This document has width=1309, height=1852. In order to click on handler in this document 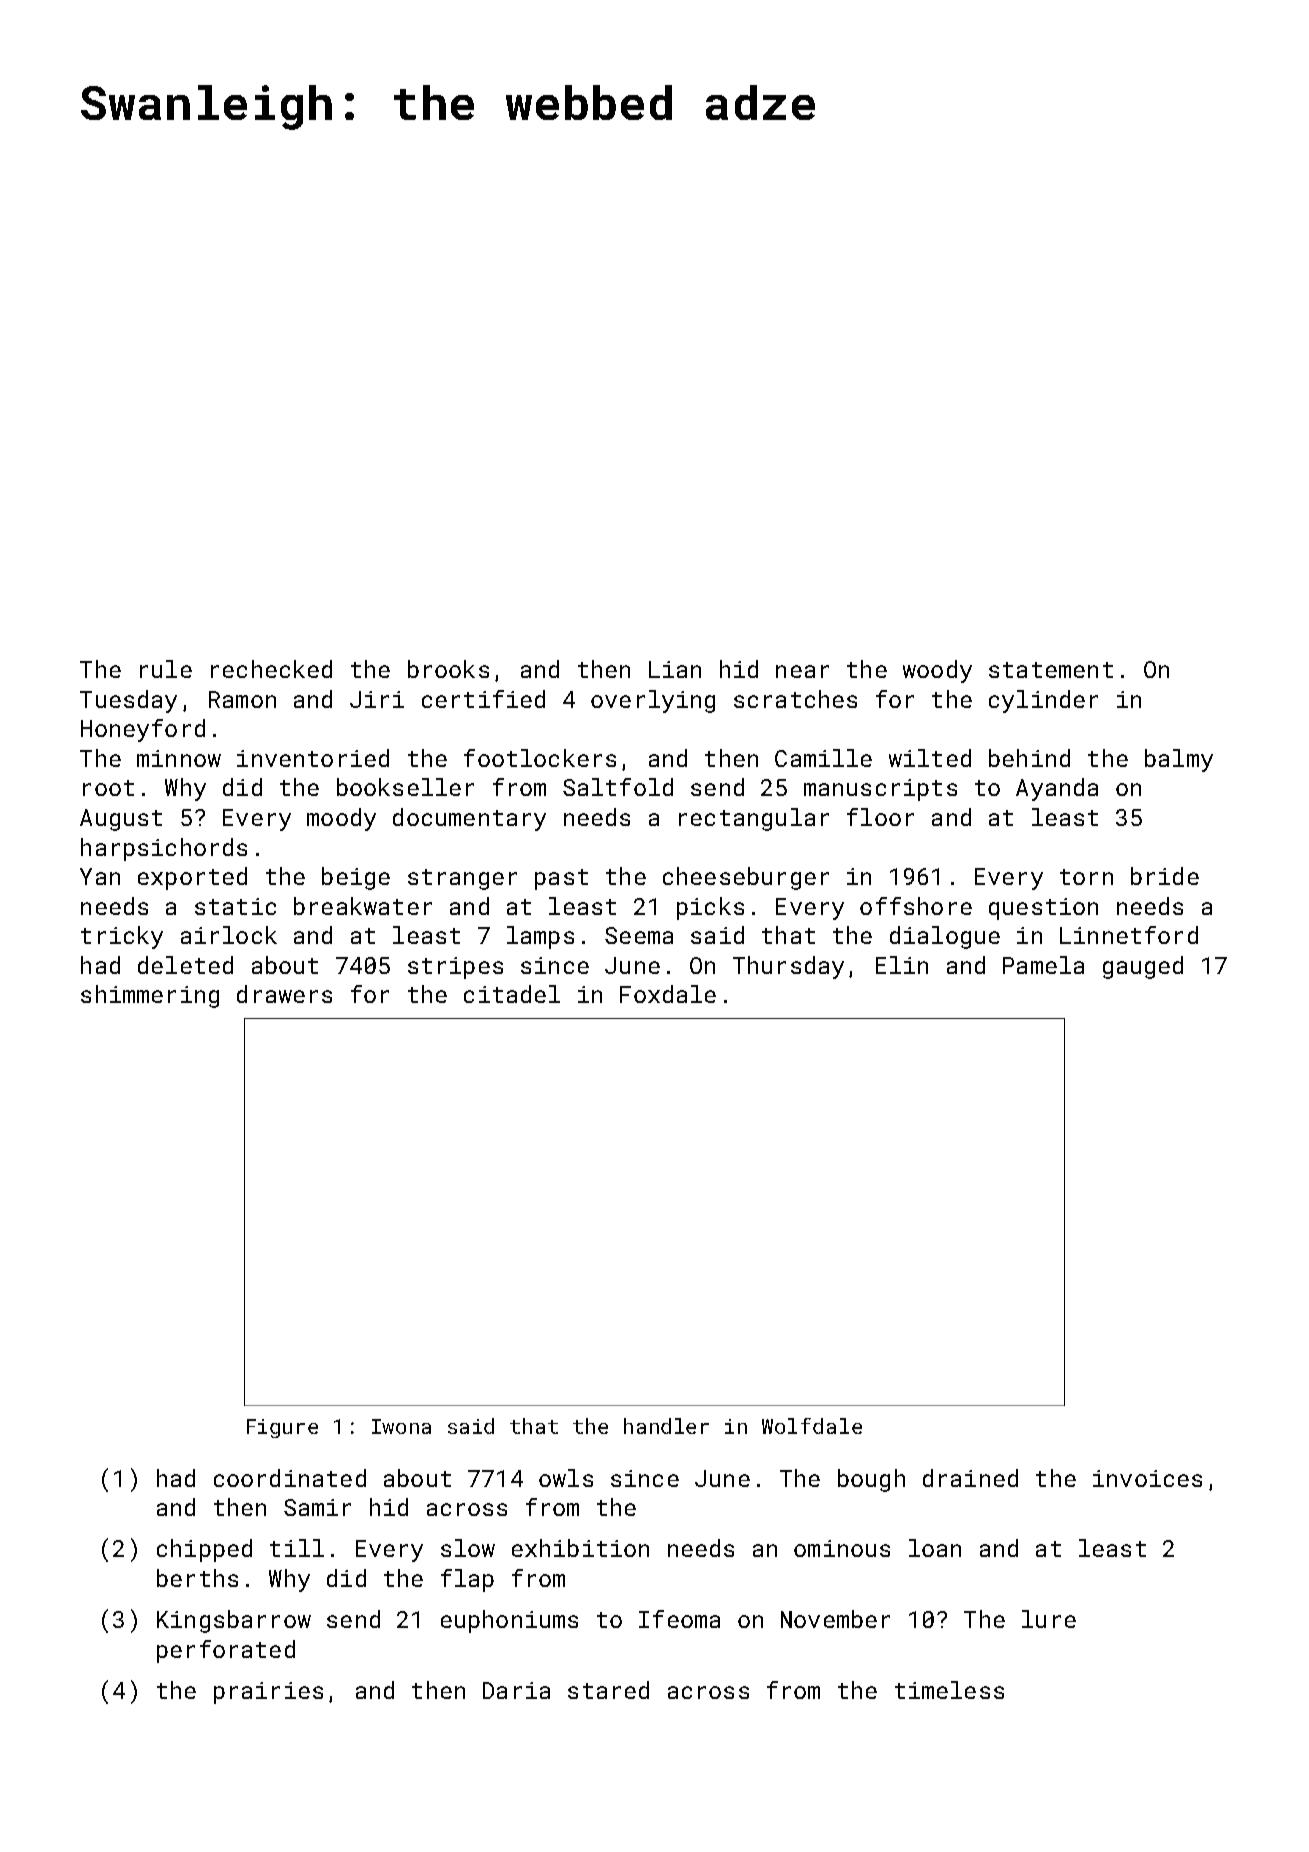, I will do `click(666, 1426)`.
